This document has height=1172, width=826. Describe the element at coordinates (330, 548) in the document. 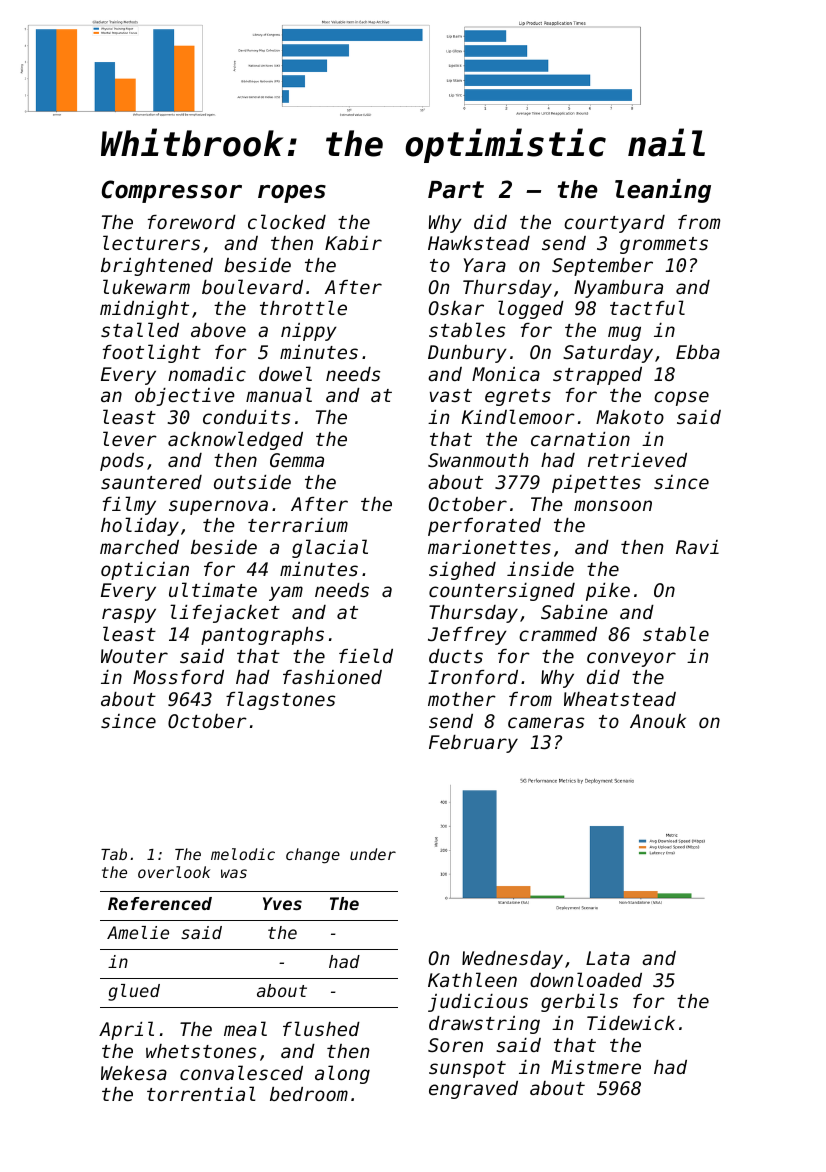

I see `glacial` at that location.
